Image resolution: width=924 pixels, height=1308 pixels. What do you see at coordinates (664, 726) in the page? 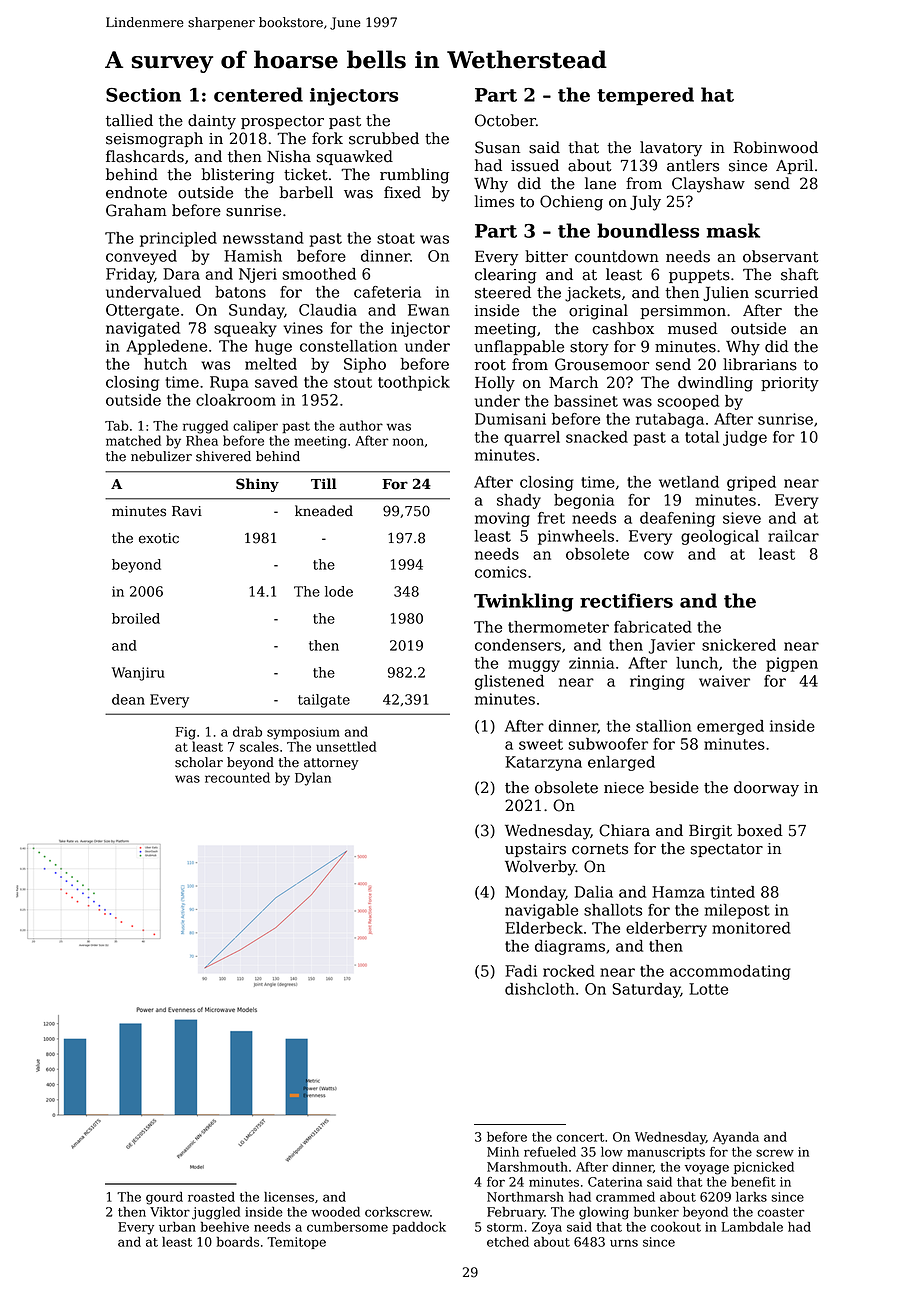
I see `stallion` at bounding box center [664, 726].
